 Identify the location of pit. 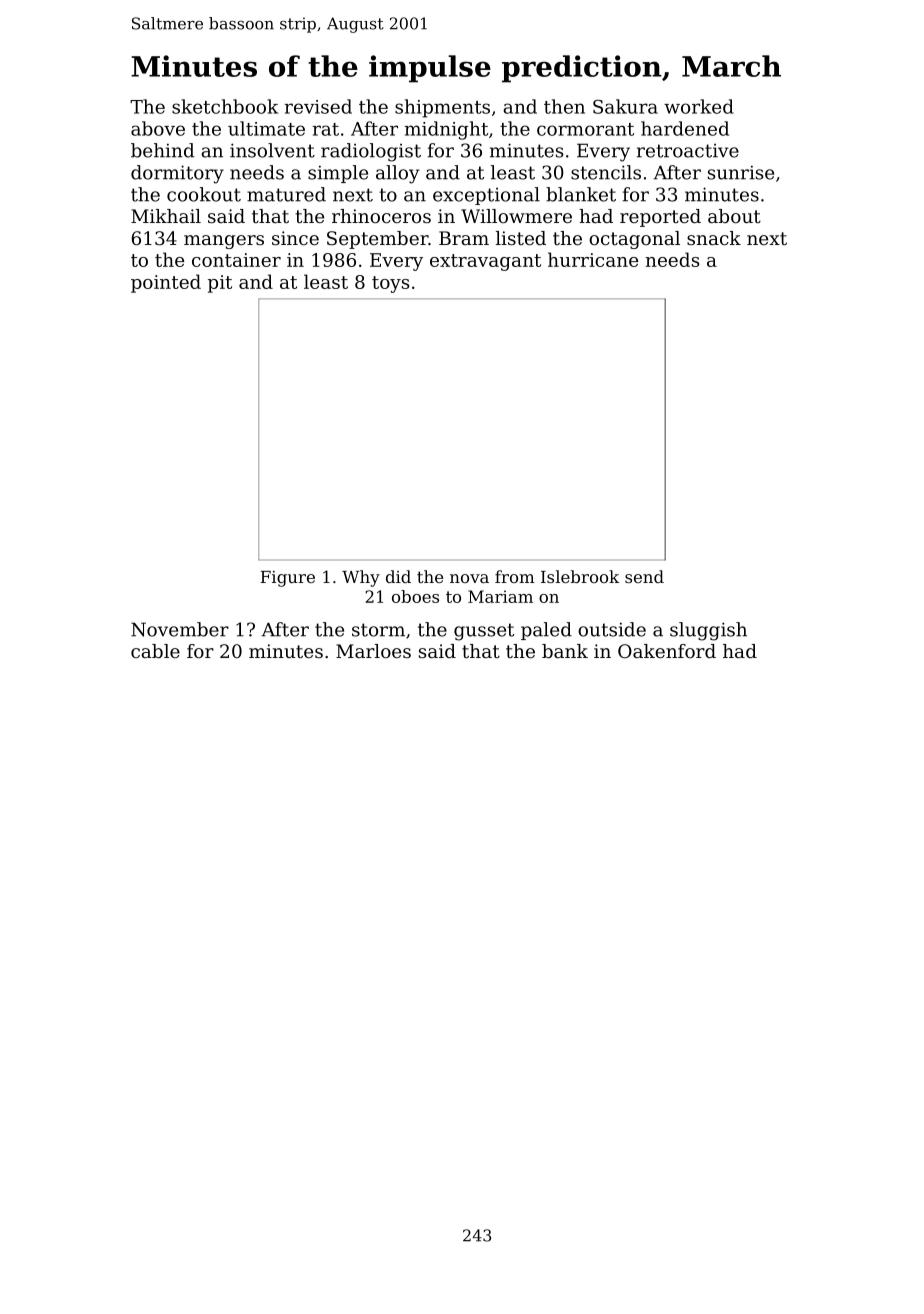
(220, 284).
